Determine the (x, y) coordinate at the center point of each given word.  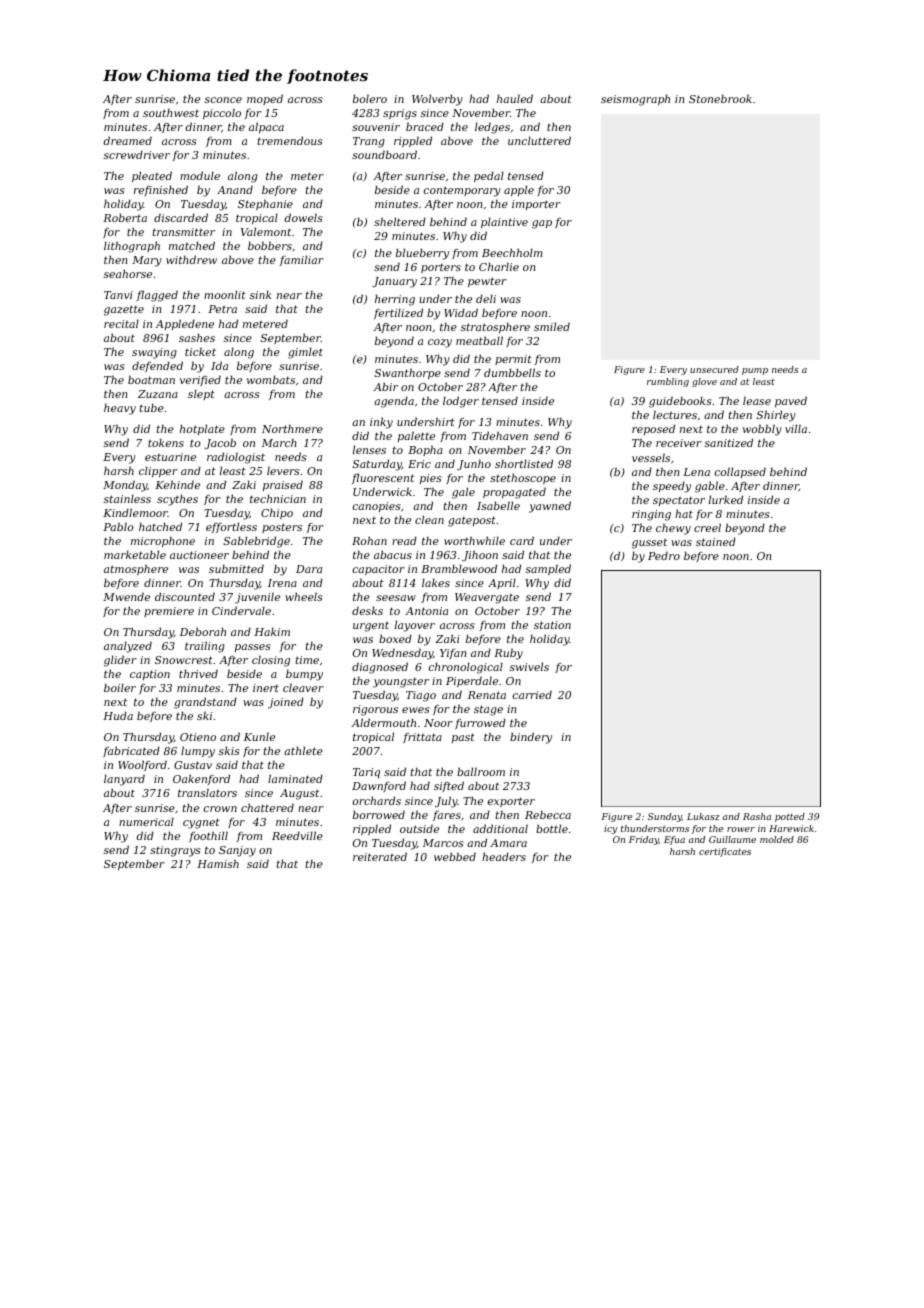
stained (716, 541)
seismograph (635, 100)
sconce (223, 100)
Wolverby (437, 100)
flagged (157, 296)
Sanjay (237, 851)
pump (755, 371)
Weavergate (487, 598)
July (446, 802)
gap (542, 224)
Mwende (126, 596)
